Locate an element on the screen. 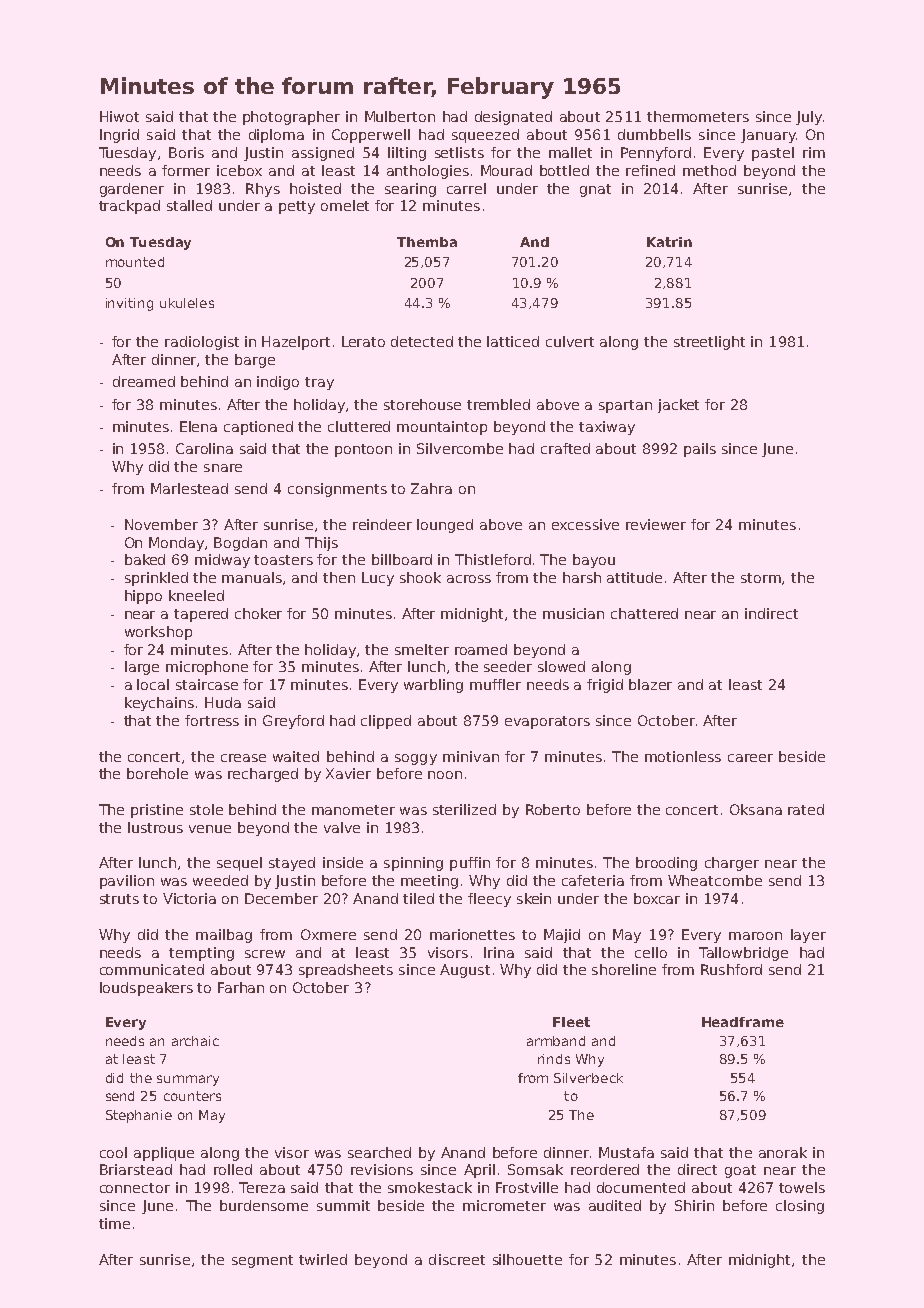  pails is located at coordinates (700, 450).
